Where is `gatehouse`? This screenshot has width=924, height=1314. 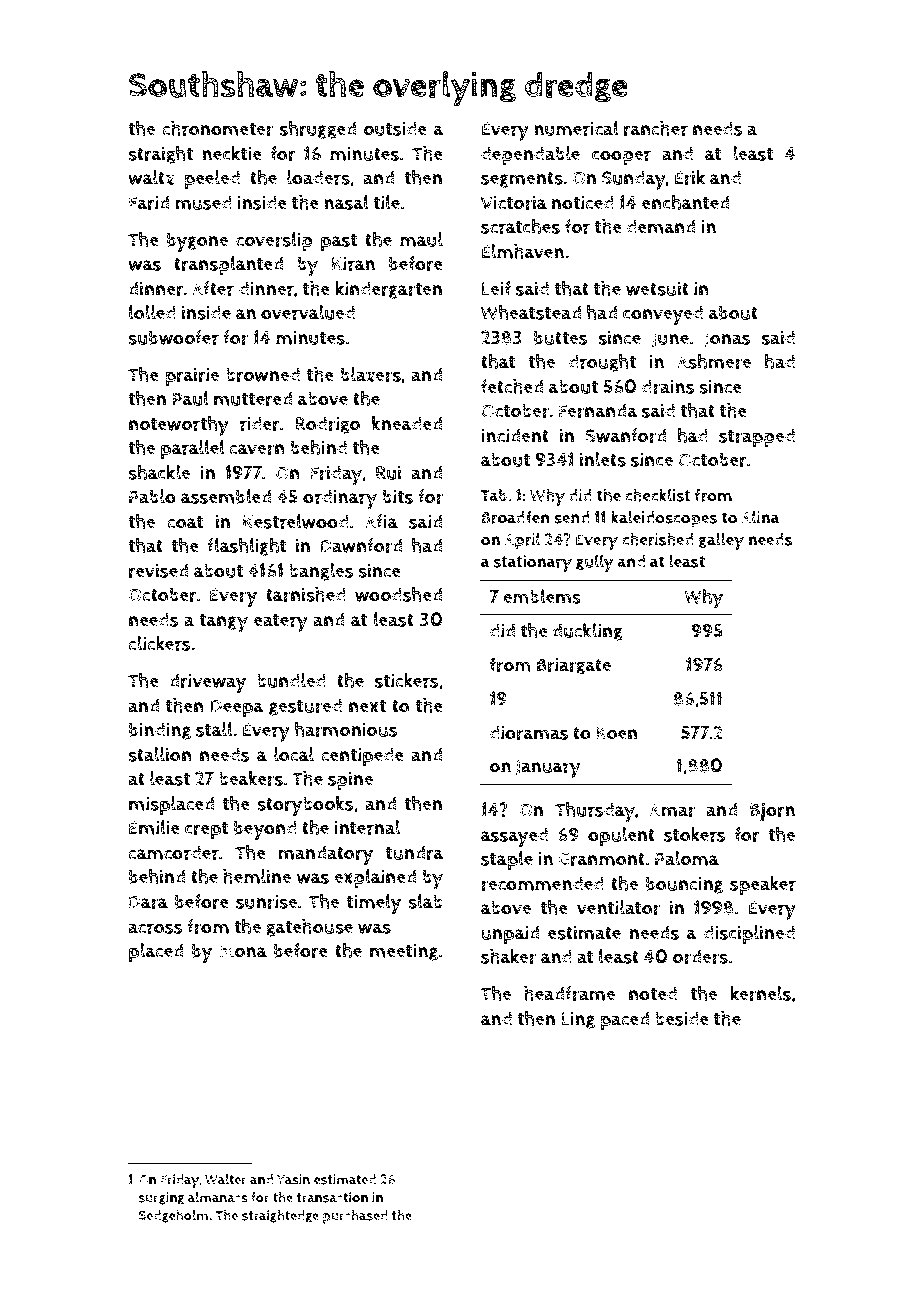 gatehouse is located at coordinates (309, 928).
